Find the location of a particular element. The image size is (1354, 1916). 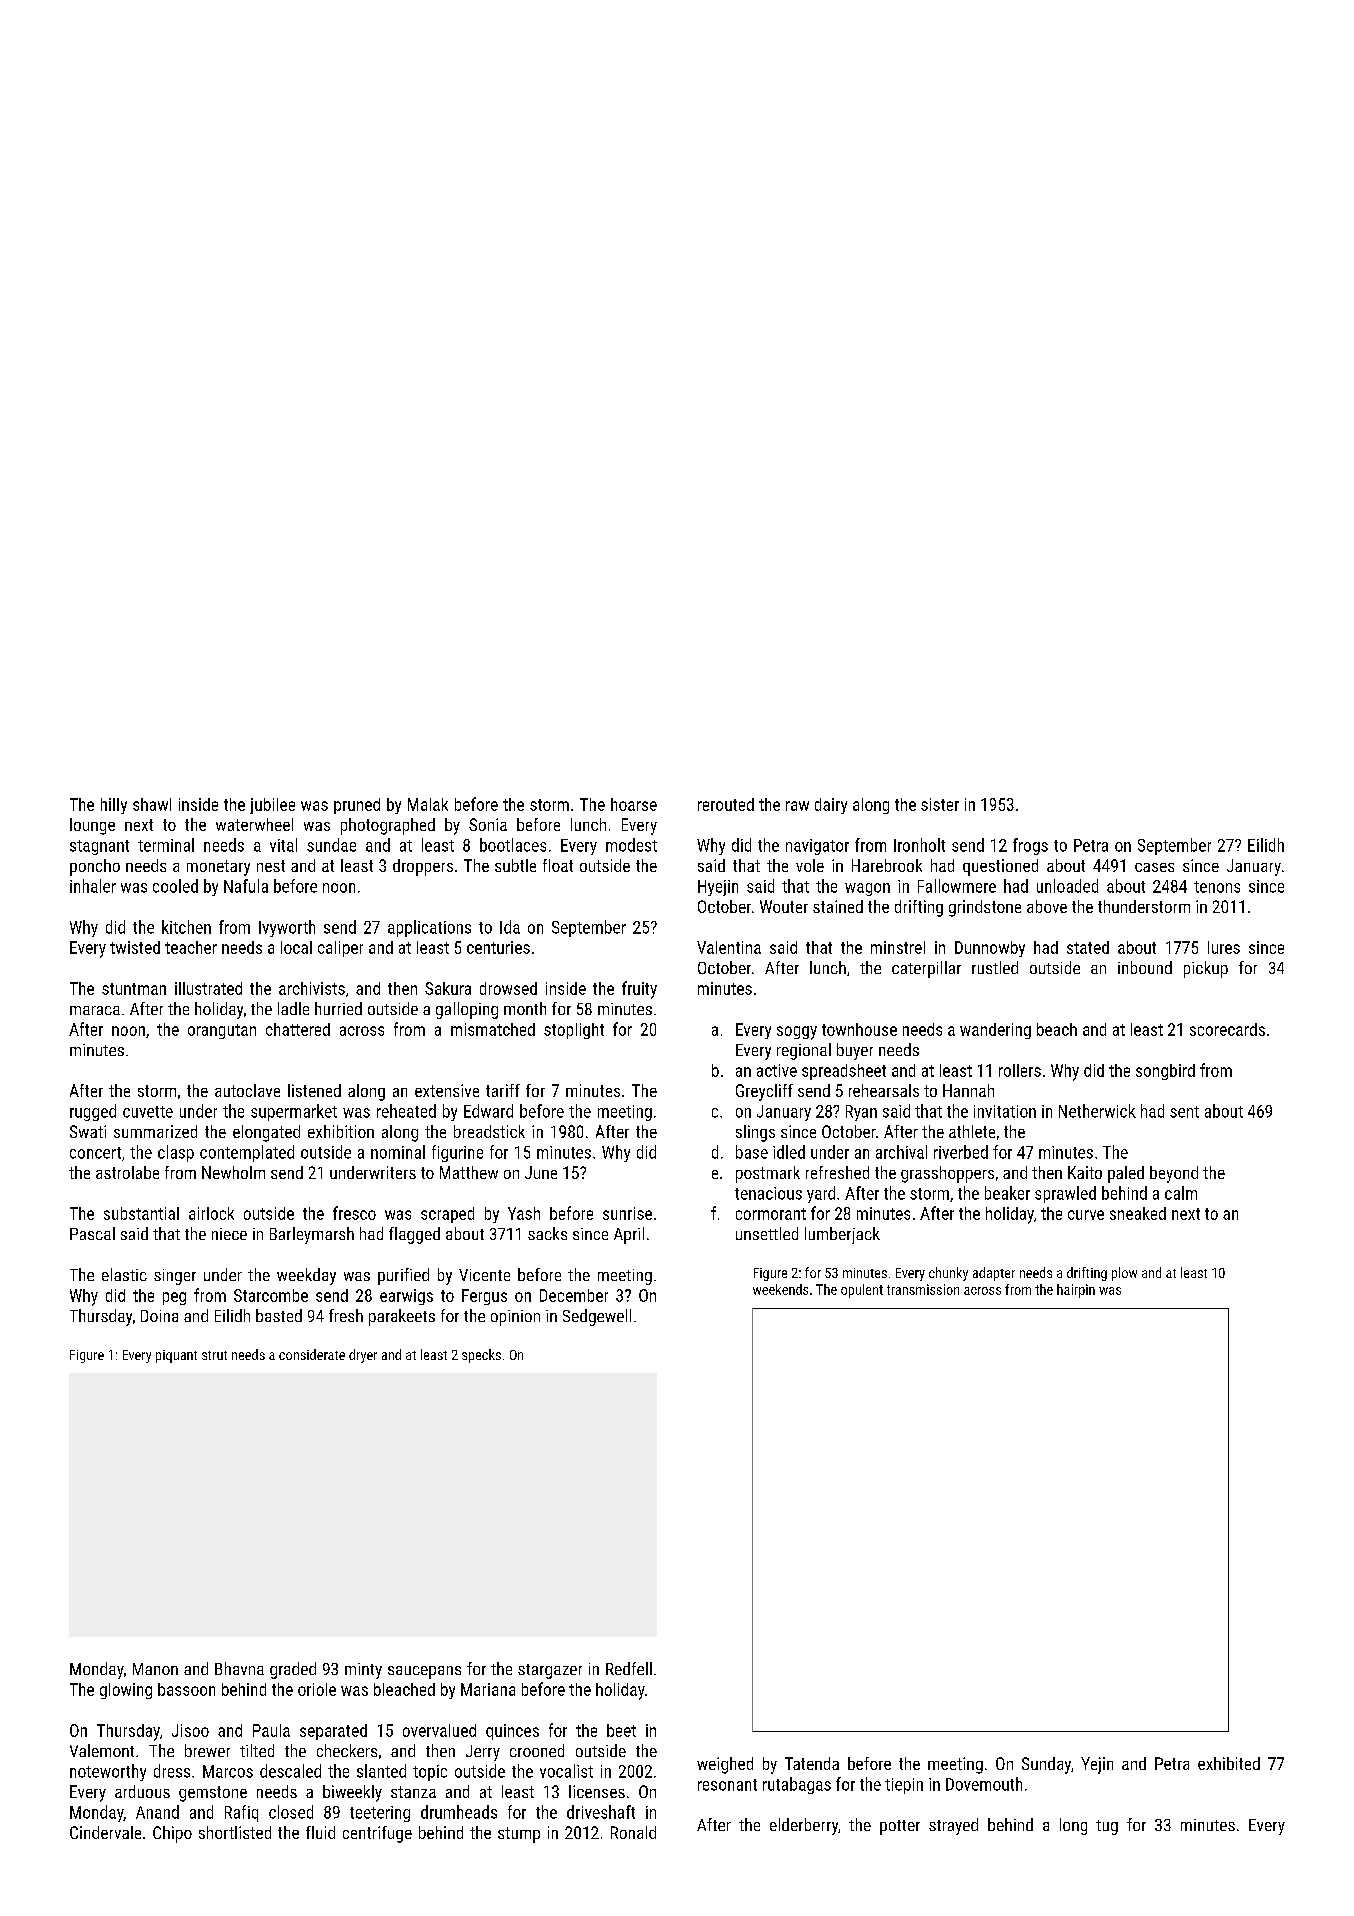

curve is located at coordinates (1086, 1215).
